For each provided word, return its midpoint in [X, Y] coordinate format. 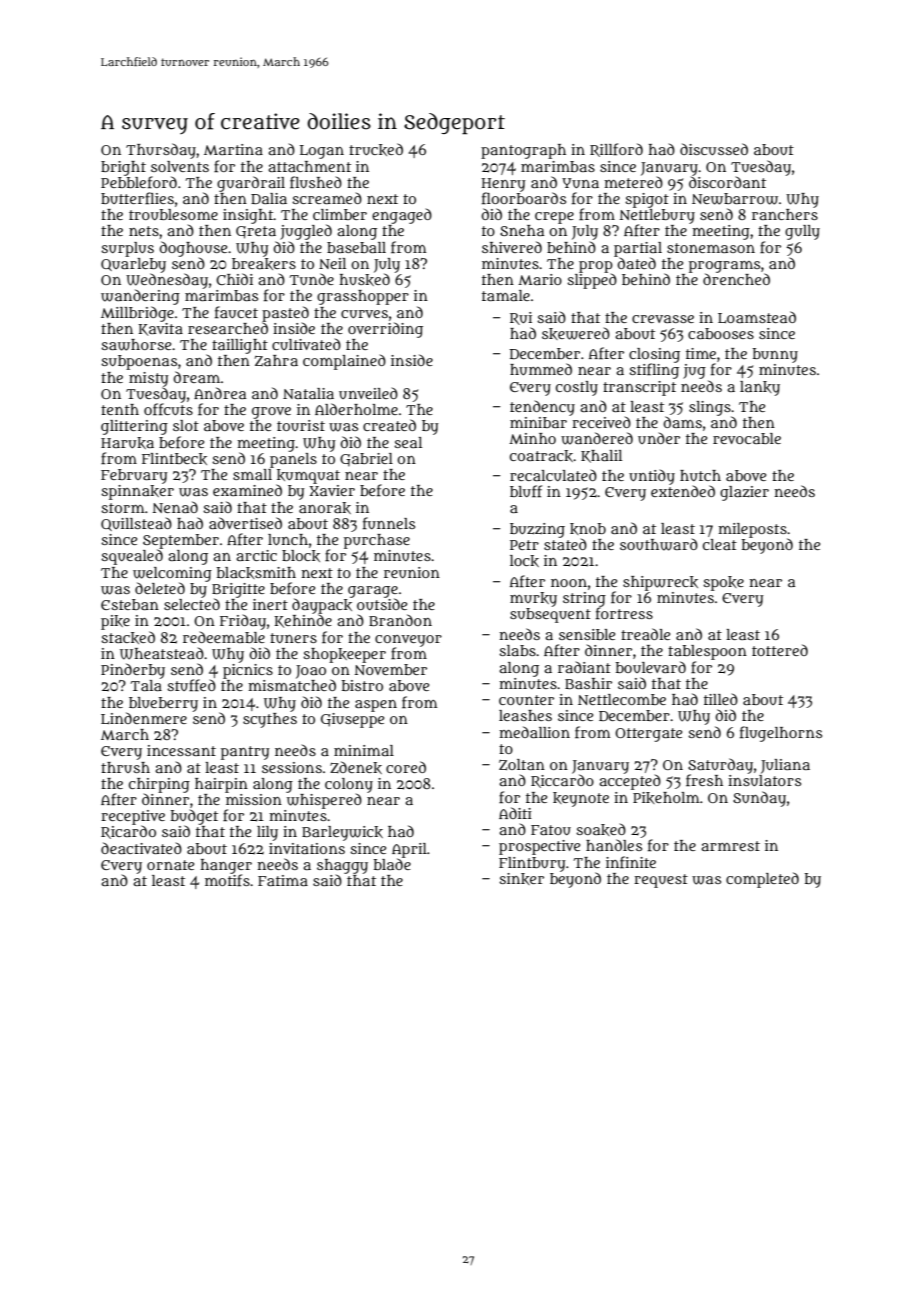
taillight [240, 346]
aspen [376, 706]
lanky [760, 388]
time [701, 353]
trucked [376, 149]
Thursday [161, 151]
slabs [517, 650]
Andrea [220, 393]
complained [344, 362]
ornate [170, 865]
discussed [714, 149]
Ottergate [648, 735]
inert [270, 604]
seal [408, 442]
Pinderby [133, 671]
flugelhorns [781, 734]
